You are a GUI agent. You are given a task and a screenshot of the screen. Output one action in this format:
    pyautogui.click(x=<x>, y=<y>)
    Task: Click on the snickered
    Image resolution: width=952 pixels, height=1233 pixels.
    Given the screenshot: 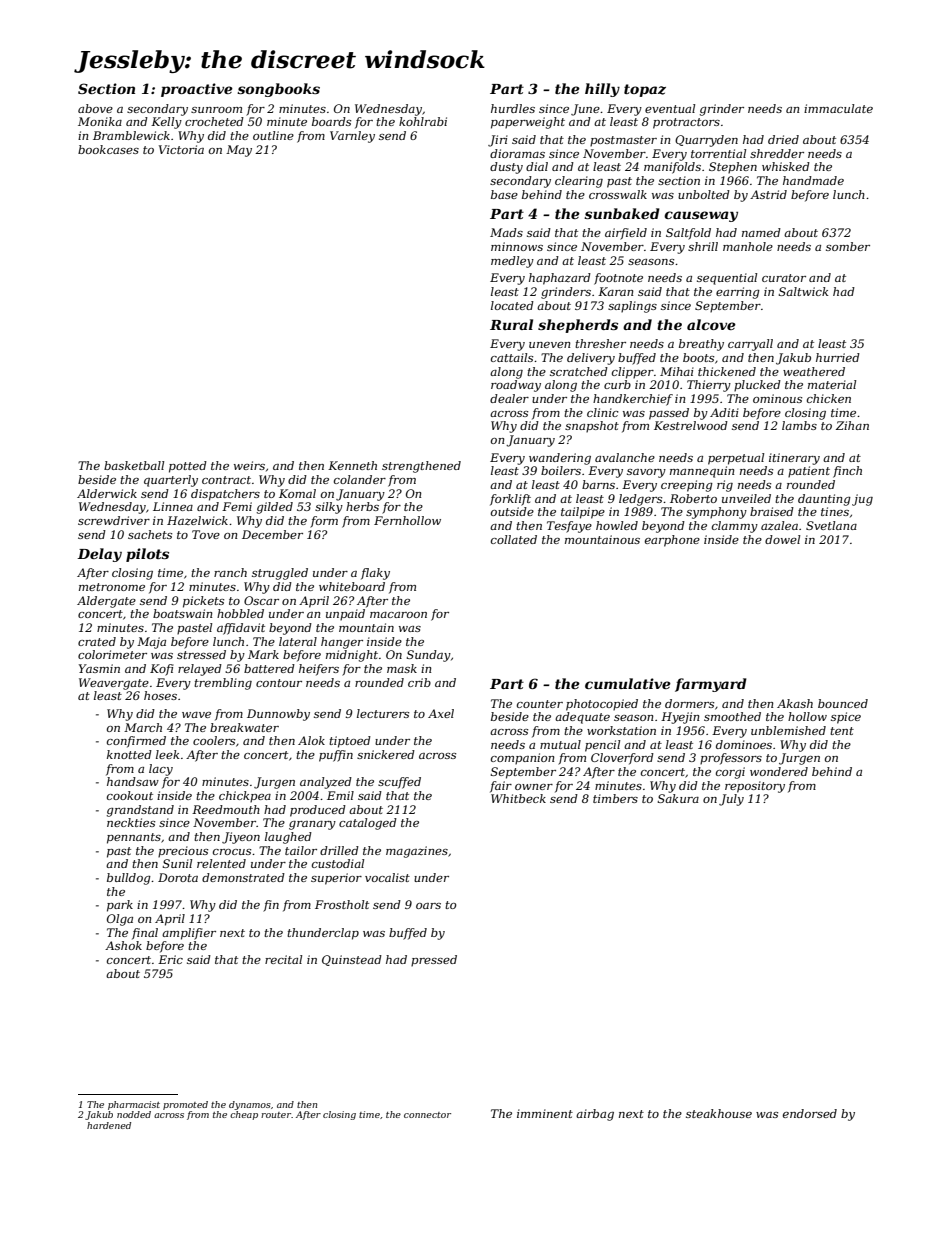 What is the action you would take?
    pyautogui.click(x=386, y=754)
